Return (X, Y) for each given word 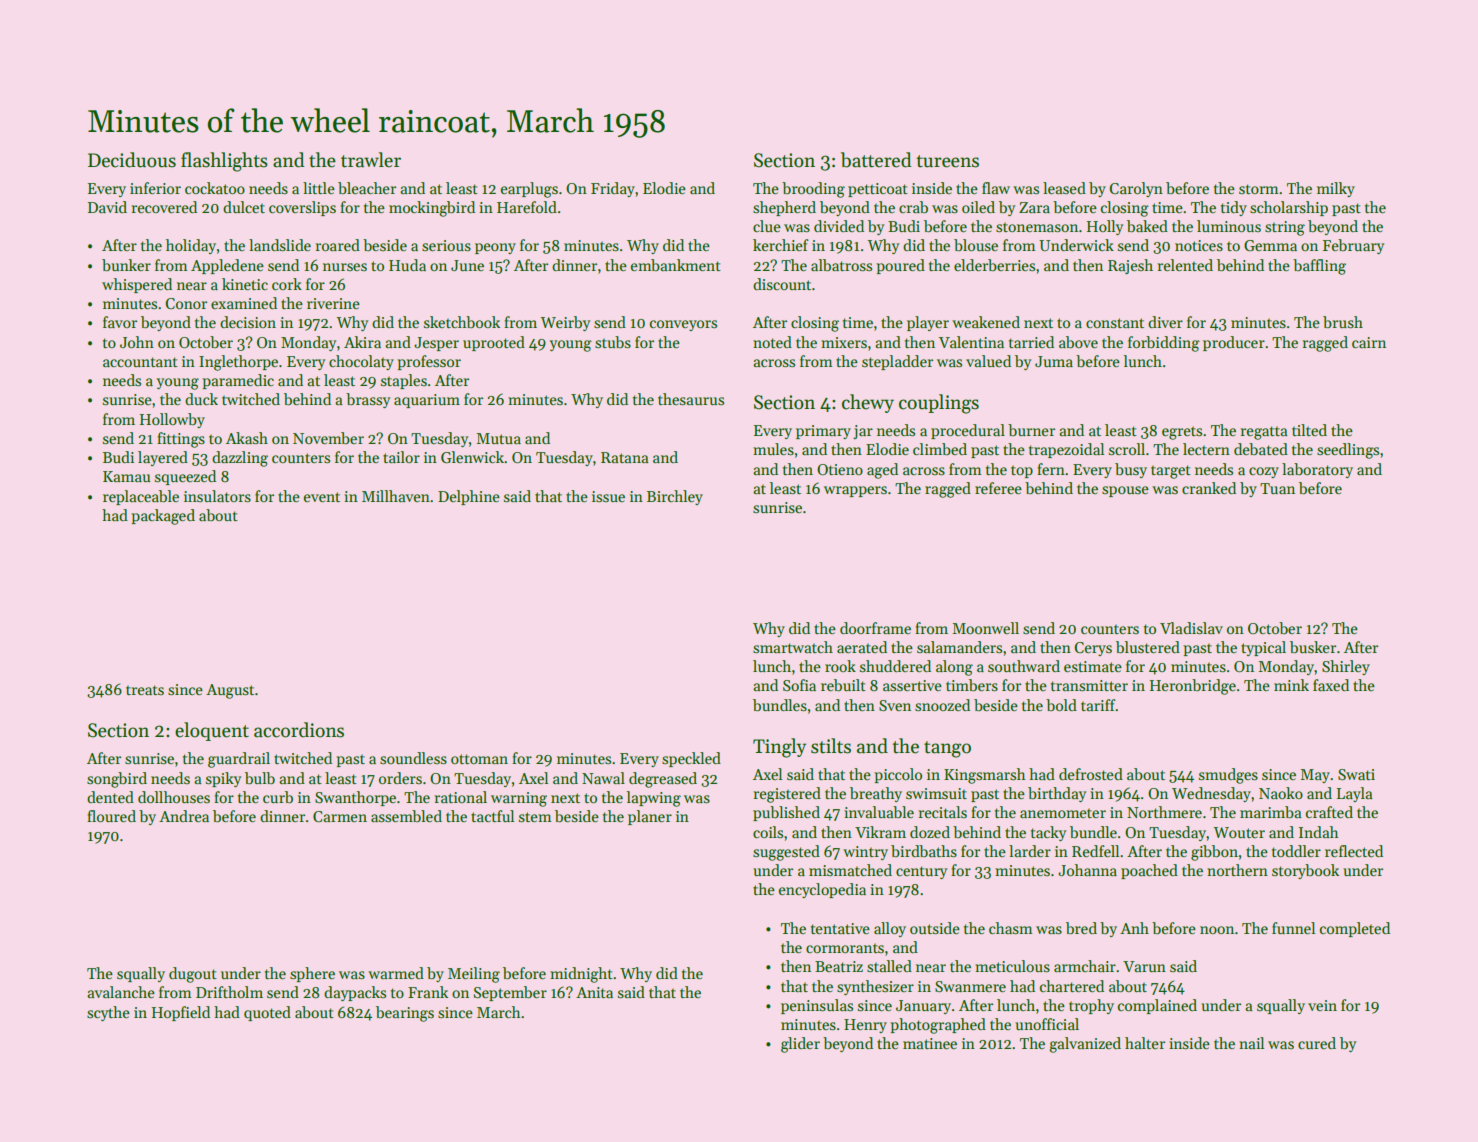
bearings (405, 1014)
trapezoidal (1066, 450)
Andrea (184, 816)
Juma (1054, 361)
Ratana (625, 457)
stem (535, 817)
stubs (613, 342)
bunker (126, 265)
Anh (1134, 928)
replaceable (141, 497)
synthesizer (875, 987)
